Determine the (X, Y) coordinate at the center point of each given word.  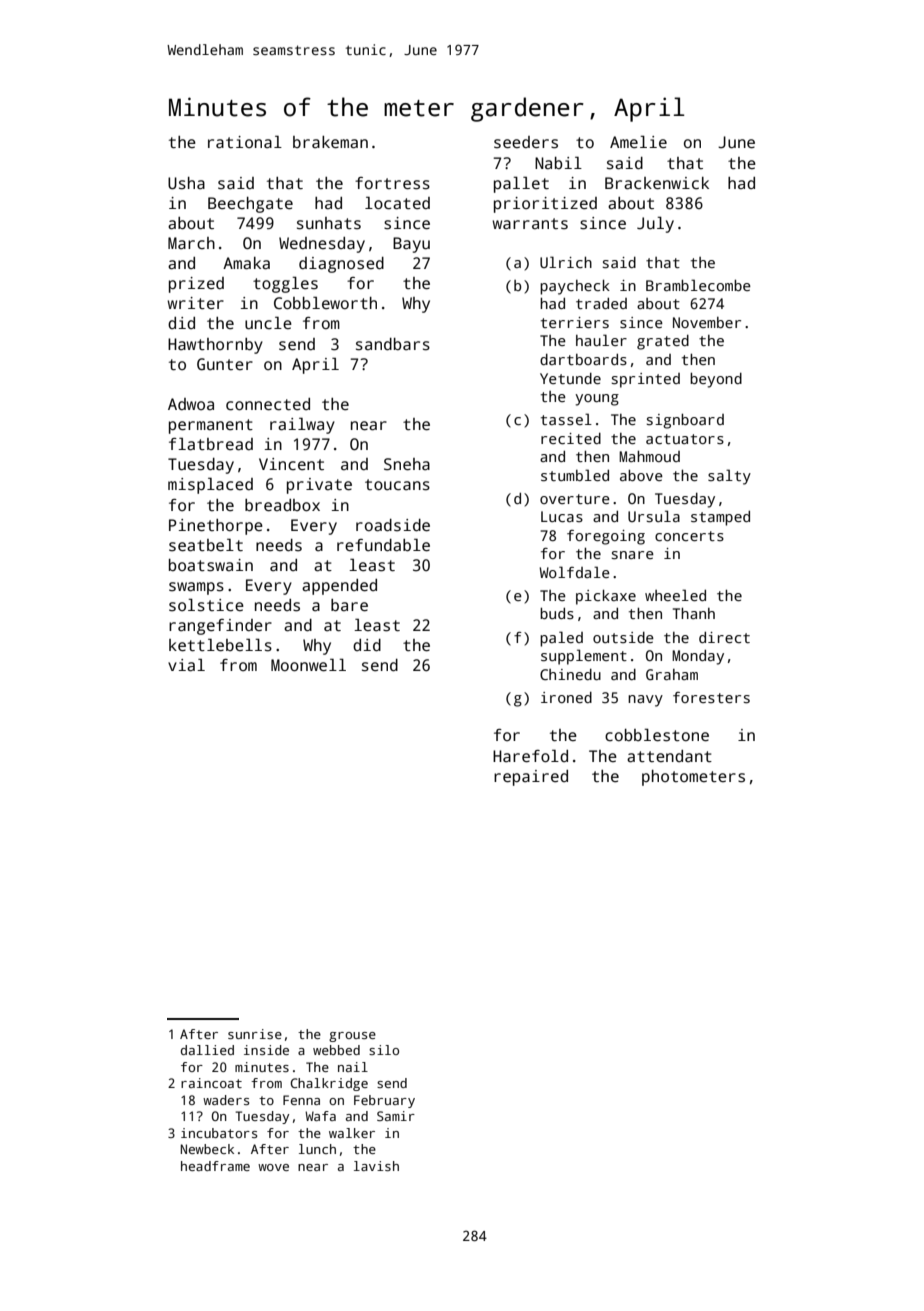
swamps (196, 588)
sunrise (255, 1034)
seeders (526, 142)
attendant (669, 756)
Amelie (638, 141)
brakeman (330, 142)
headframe (215, 1166)
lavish (376, 1166)
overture (575, 499)
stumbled (575, 475)
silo (384, 1050)
